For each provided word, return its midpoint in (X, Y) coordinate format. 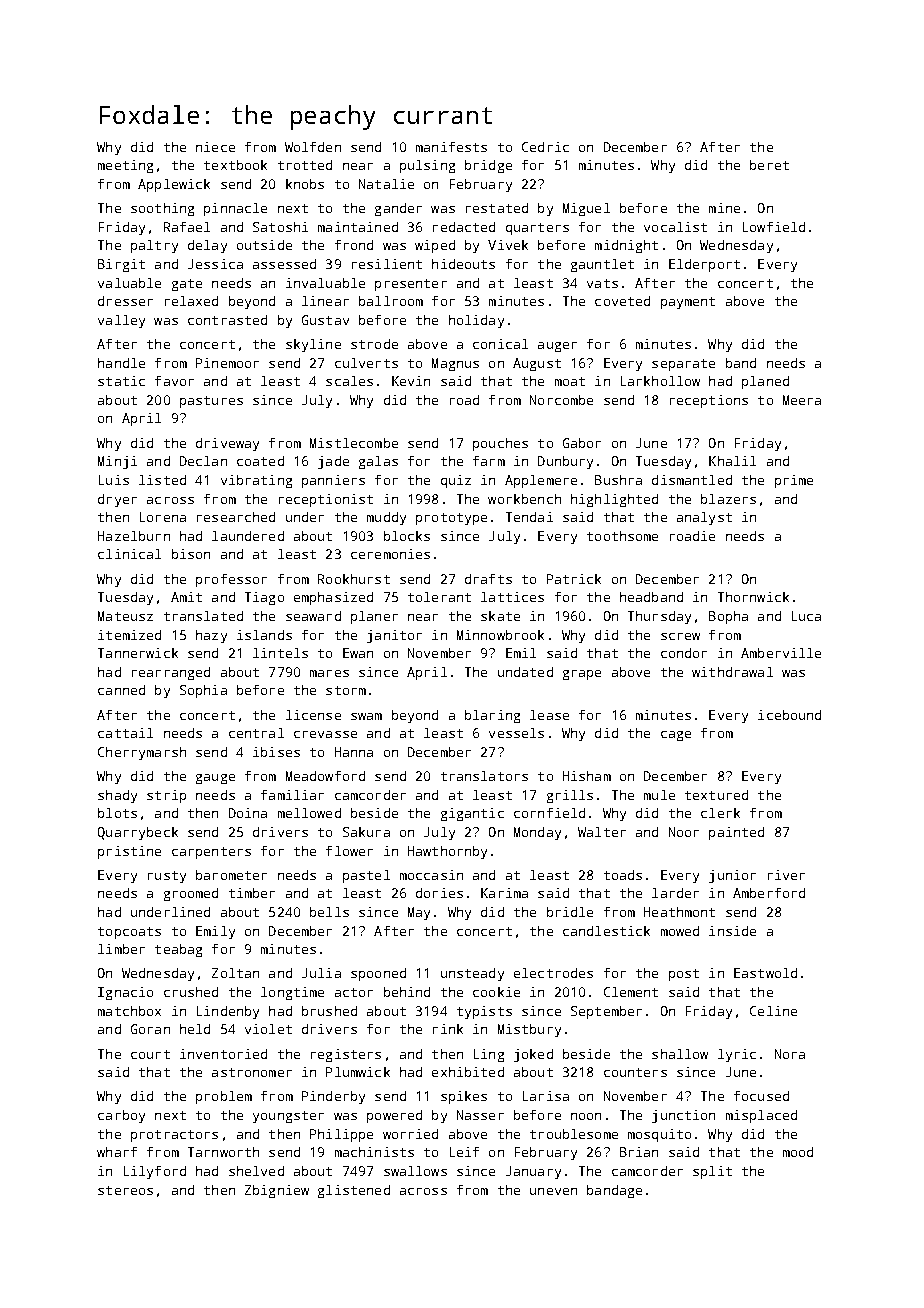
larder (675, 893)
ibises (276, 752)
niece (215, 147)
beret (769, 165)
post (684, 975)
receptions (709, 401)
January (533, 1172)
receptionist (326, 500)
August (537, 364)
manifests (451, 147)
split (712, 1172)
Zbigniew (277, 1191)
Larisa (546, 1096)
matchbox (129, 1011)
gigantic (472, 814)
